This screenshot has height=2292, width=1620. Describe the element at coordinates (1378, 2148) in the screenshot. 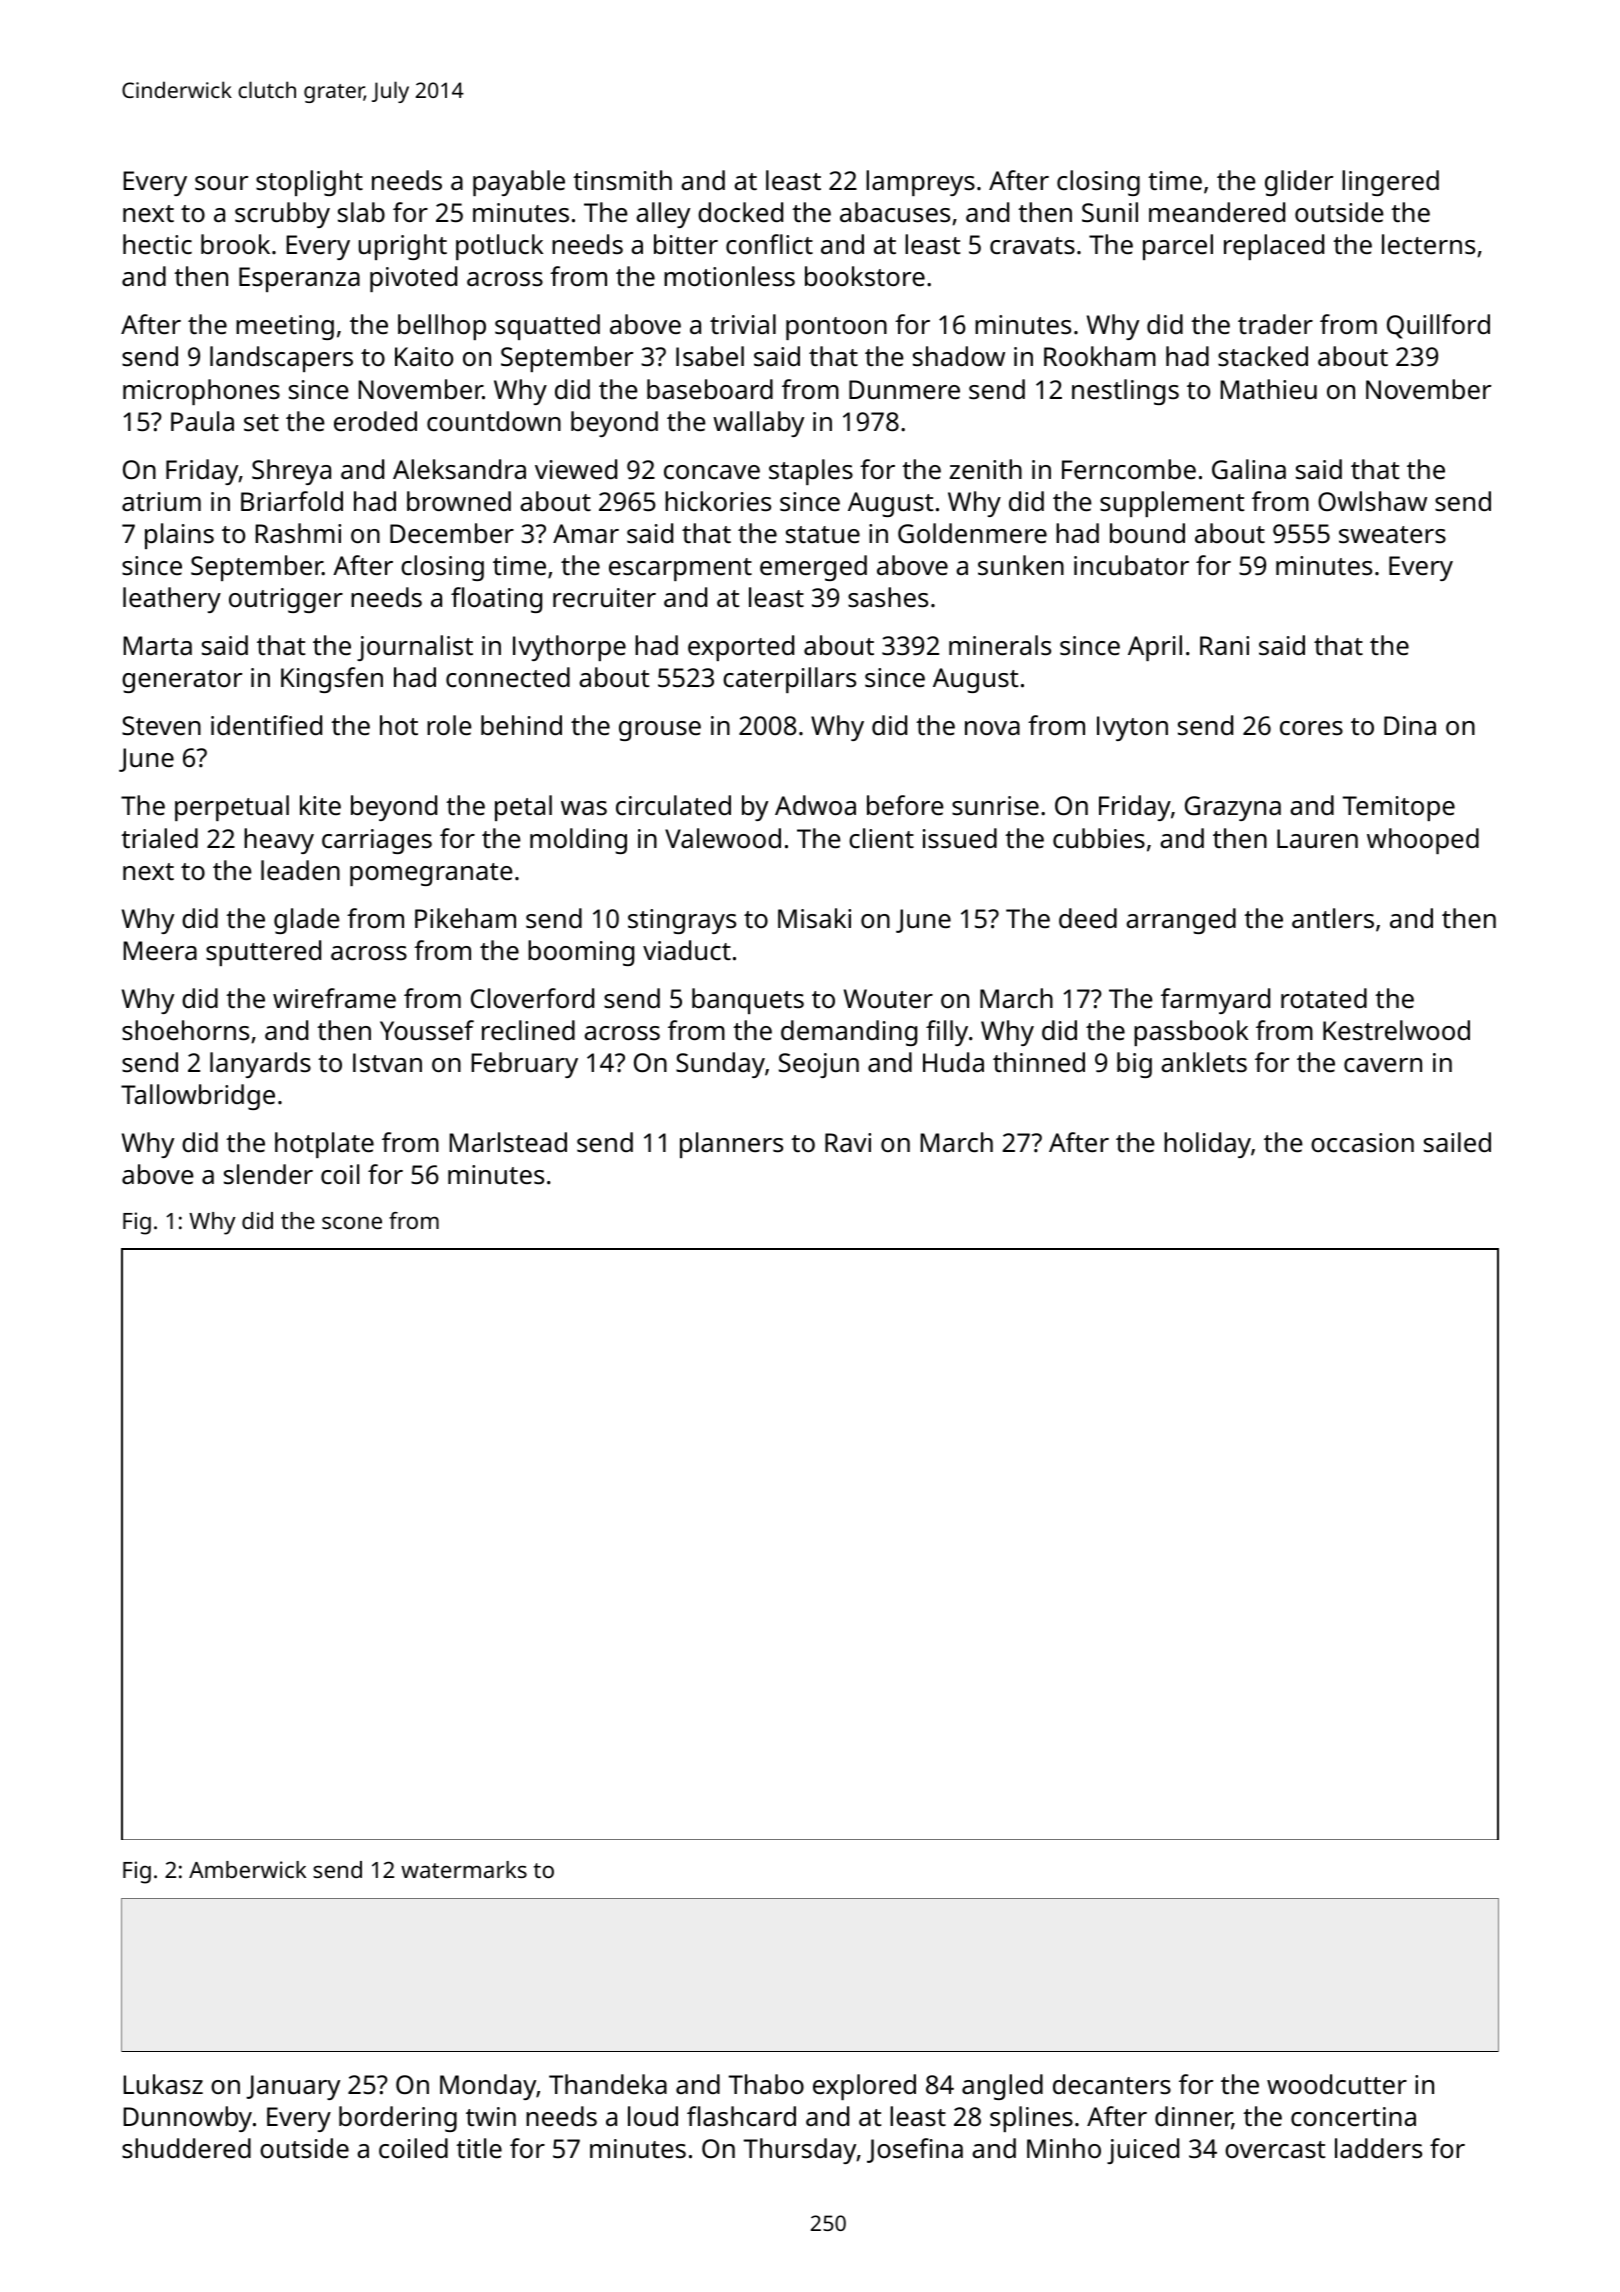

I see `ladders` at that location.
